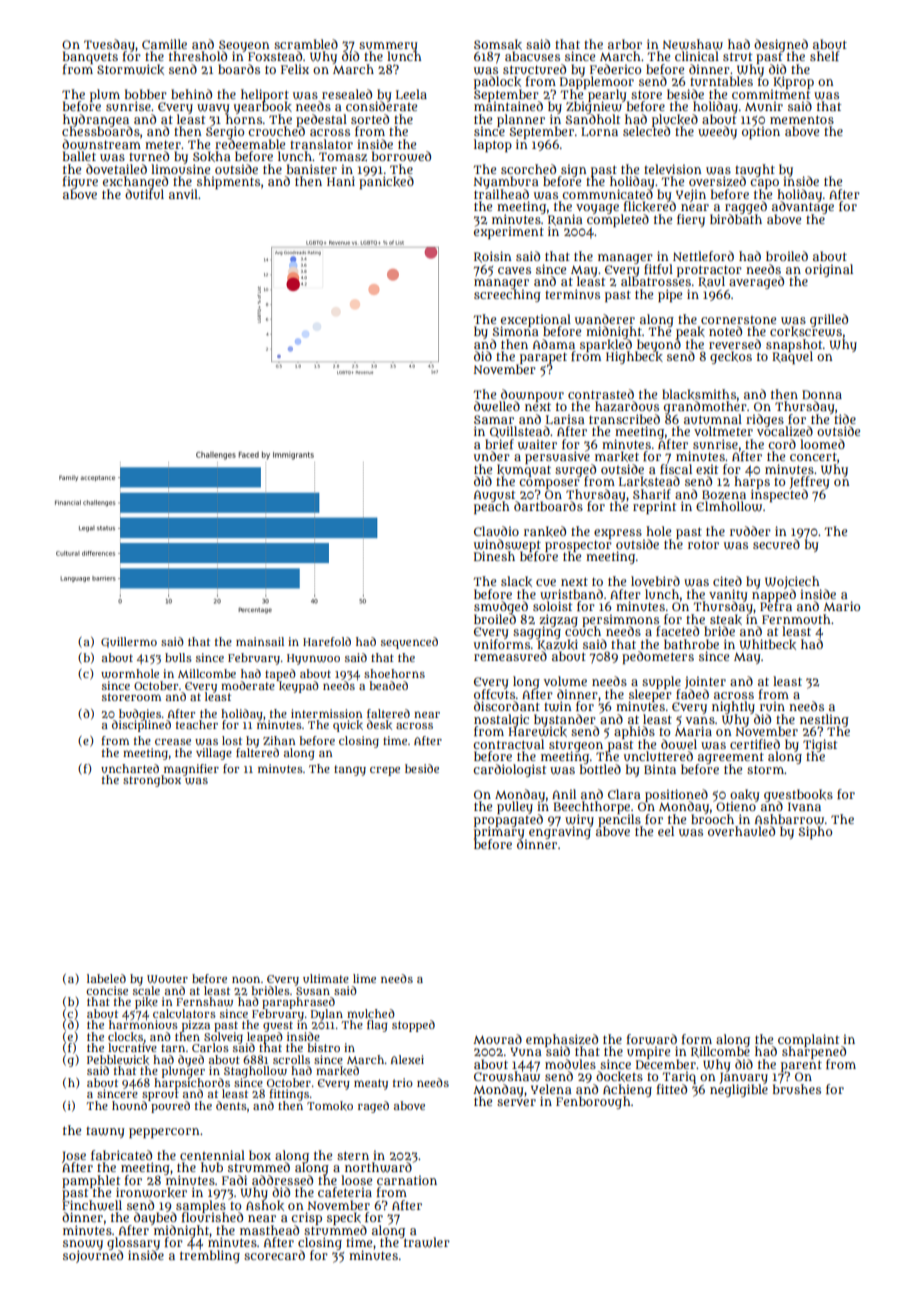  I want to click on trawler, so click(427, 1243).
